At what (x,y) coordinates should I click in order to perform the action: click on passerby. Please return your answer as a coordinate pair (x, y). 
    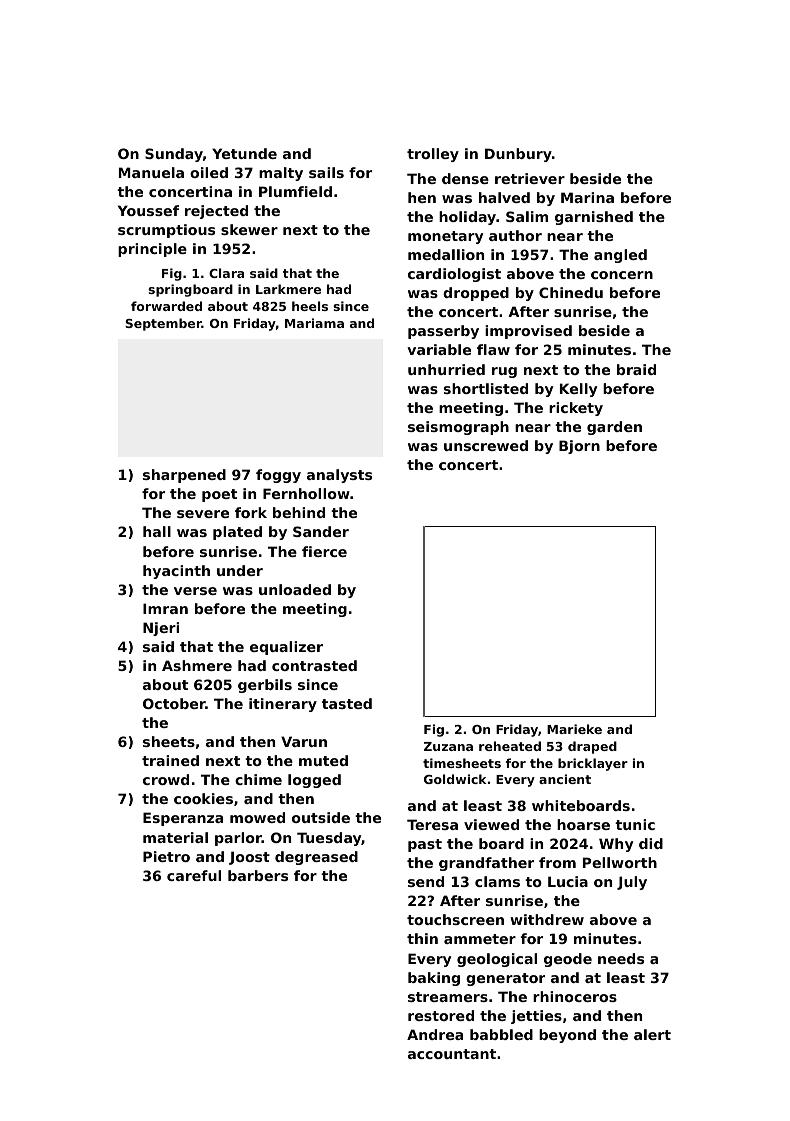
    Looking at the image, I should click on (443, 332).
